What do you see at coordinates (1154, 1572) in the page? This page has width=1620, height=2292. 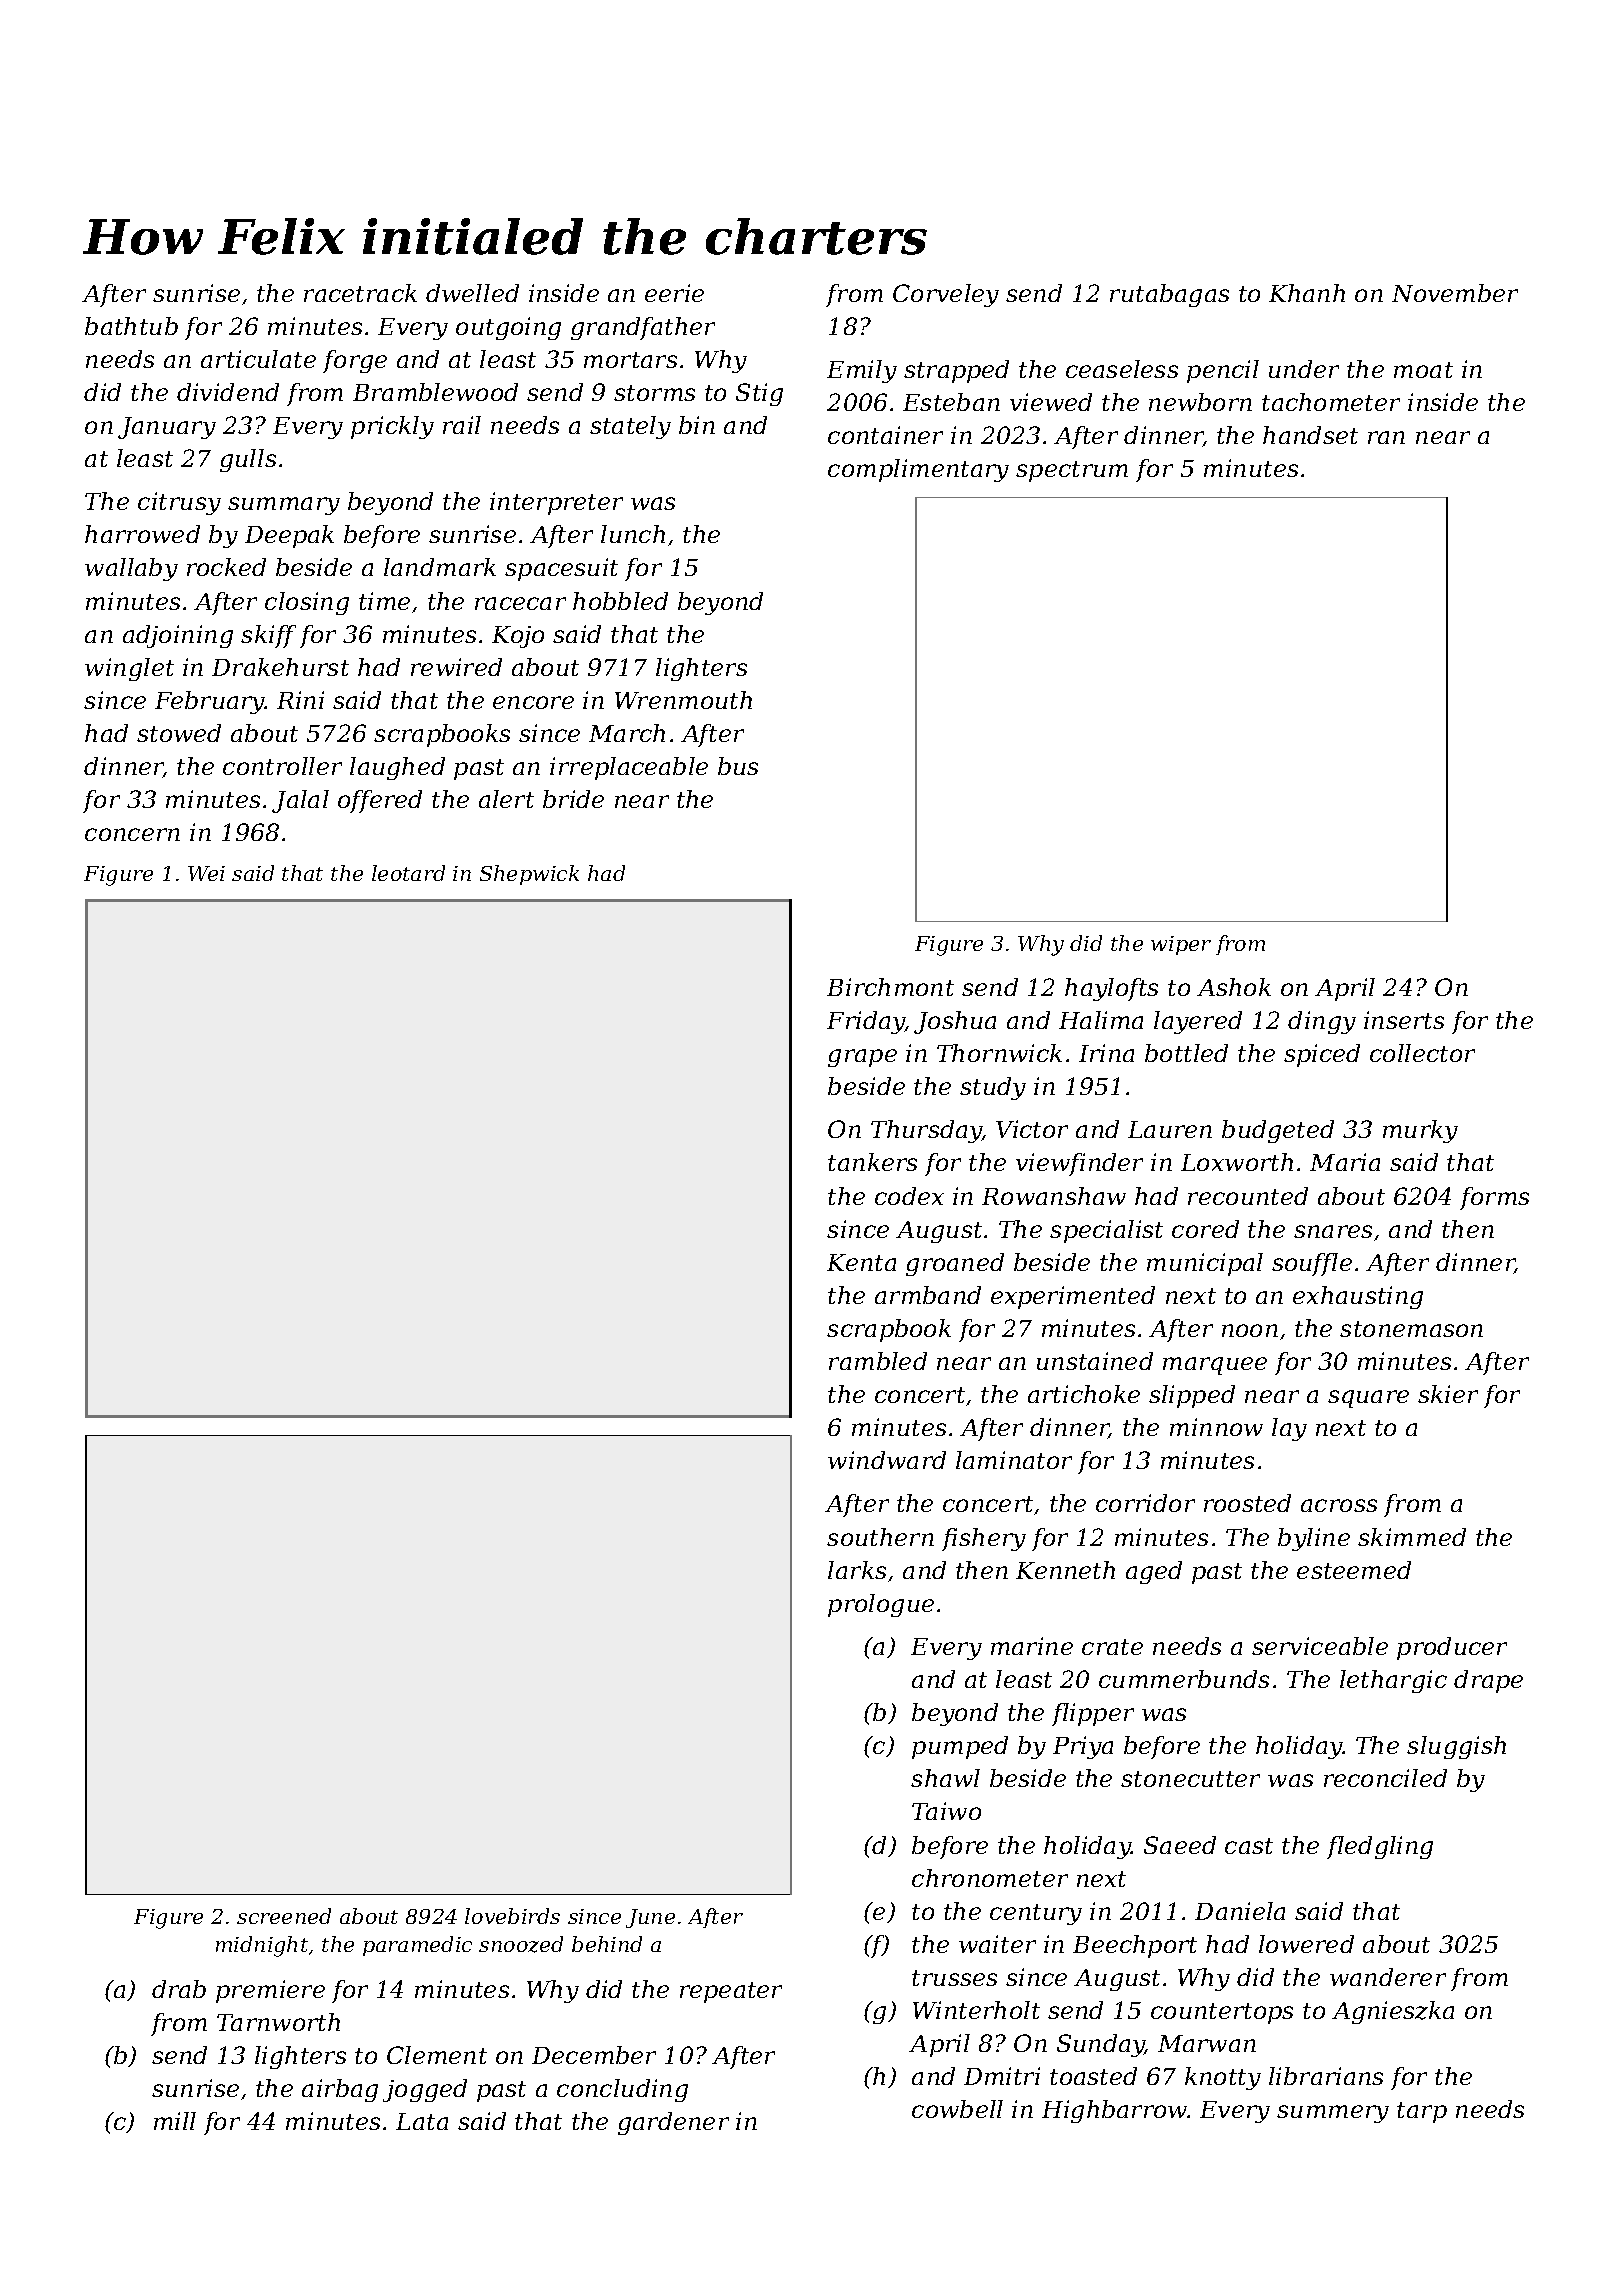 I see `aged` at bounding box center [1154, 1572].
